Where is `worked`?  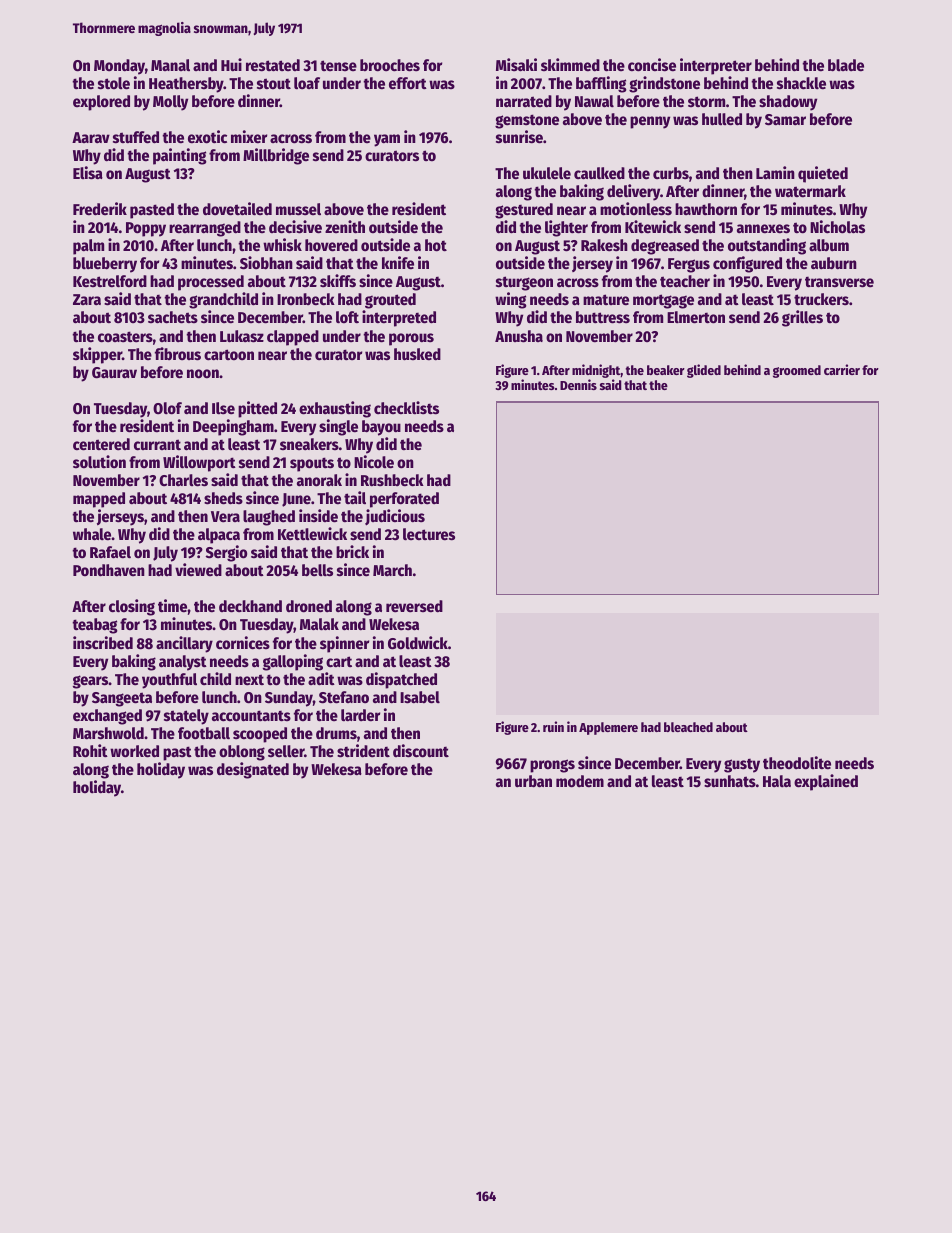
worked is located at coordinates (134, 751).
